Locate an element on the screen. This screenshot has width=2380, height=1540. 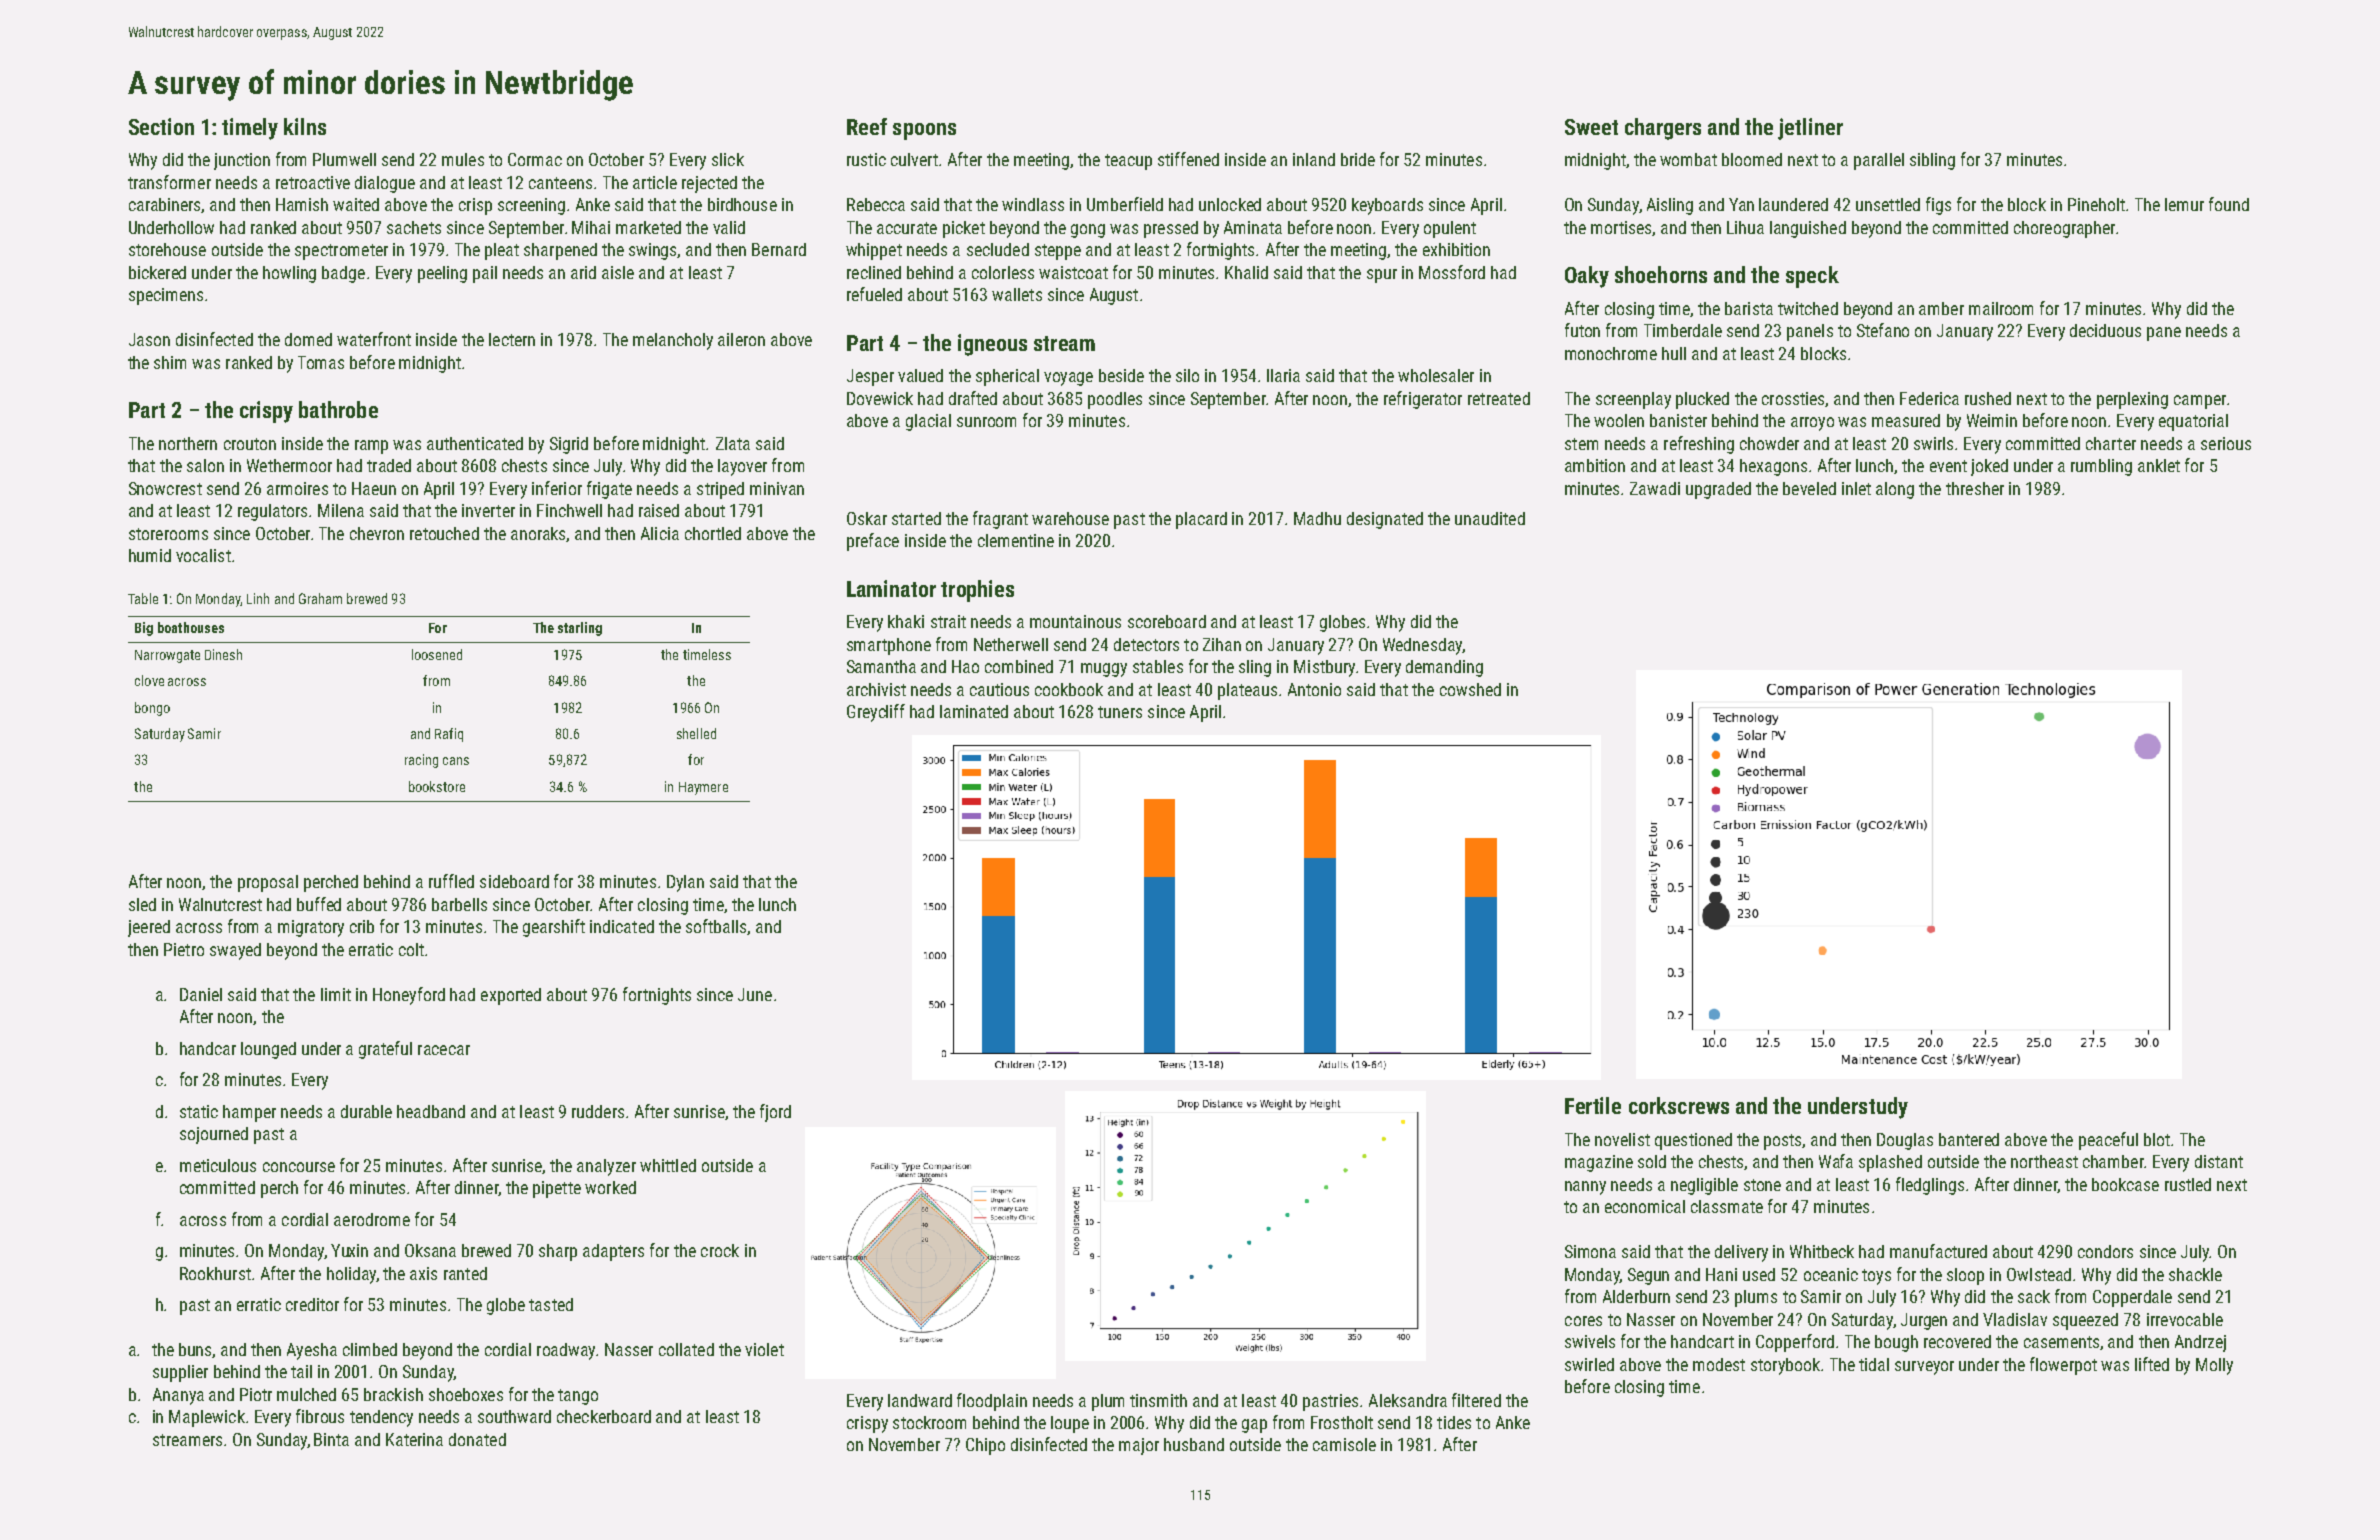
cowshed is located at coordinates (1470, 689).
